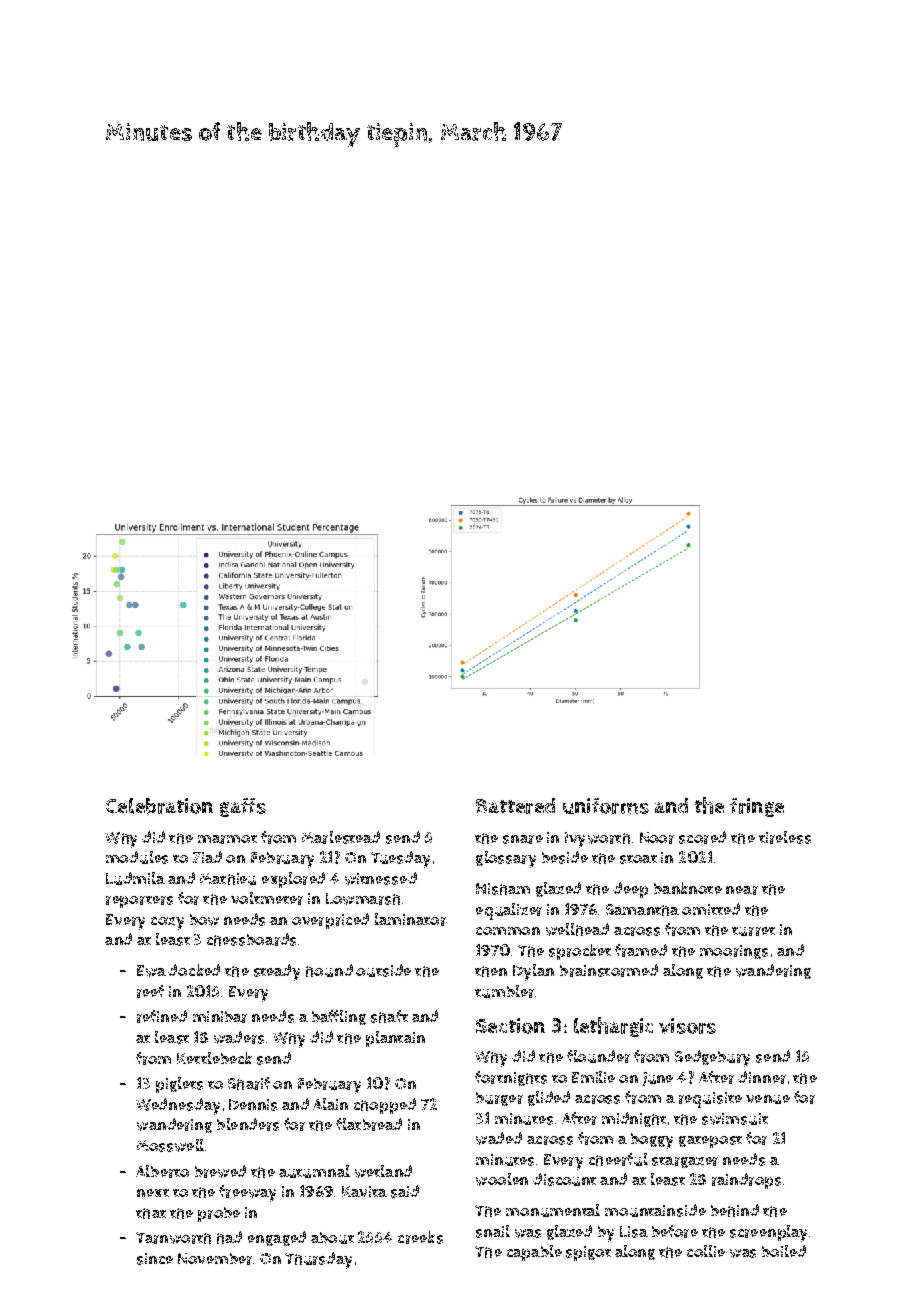 This page has height=1308, width=924. What do you see at coordinates (137, 857) in the page?
I see `modules` at bounding box center [137, 857].
